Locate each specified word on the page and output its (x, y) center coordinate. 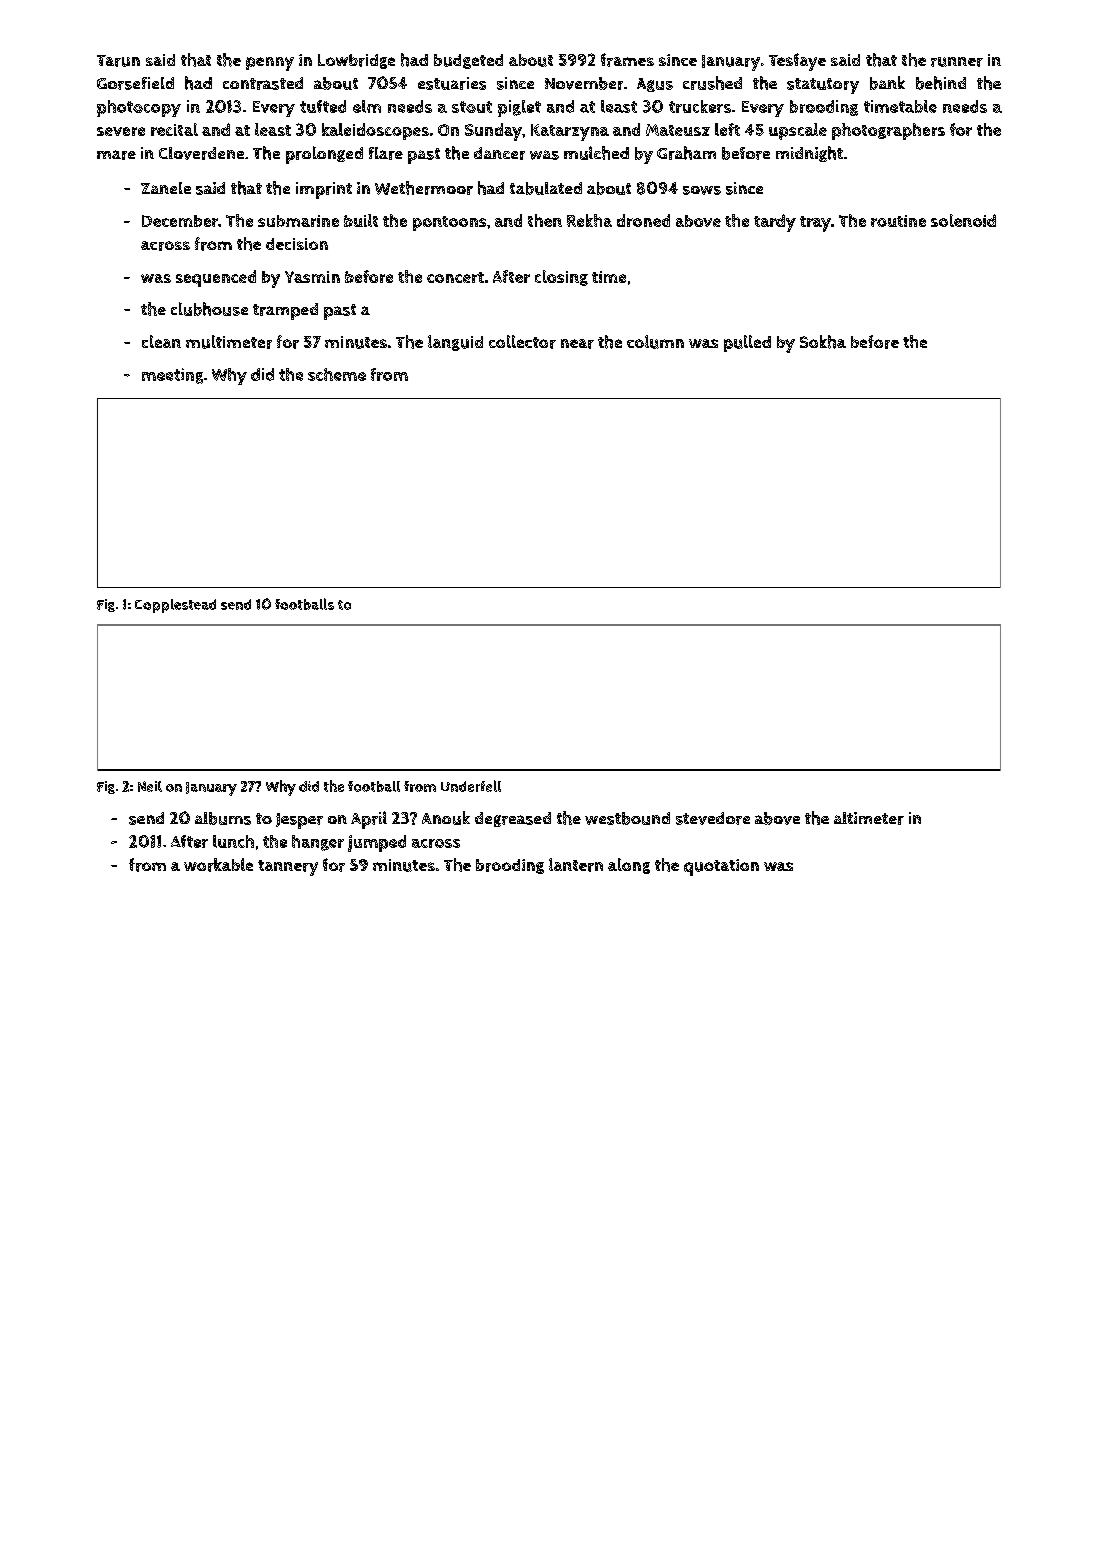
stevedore (713, 818)
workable (218, 865)
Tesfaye (797, 62)
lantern (576, 865)
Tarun (118, 61)
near (577, 344)
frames (627, 60)
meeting (172, 376)
